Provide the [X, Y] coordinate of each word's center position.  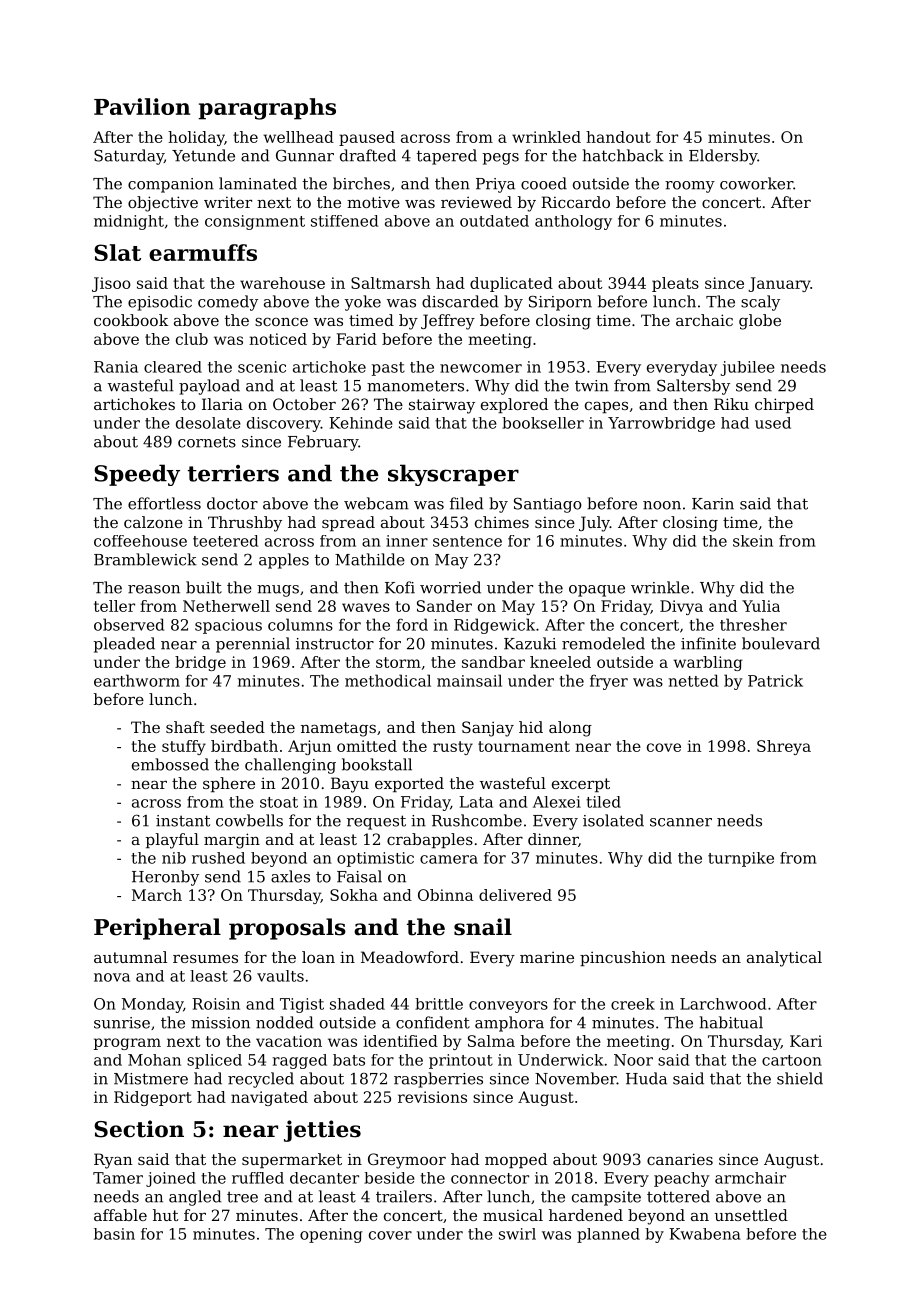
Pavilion [142, 106]
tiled [603, 802]
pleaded [124, 645]
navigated [269, 1098]
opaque [597, 591]
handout [618, 137]
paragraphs [267, 109]
